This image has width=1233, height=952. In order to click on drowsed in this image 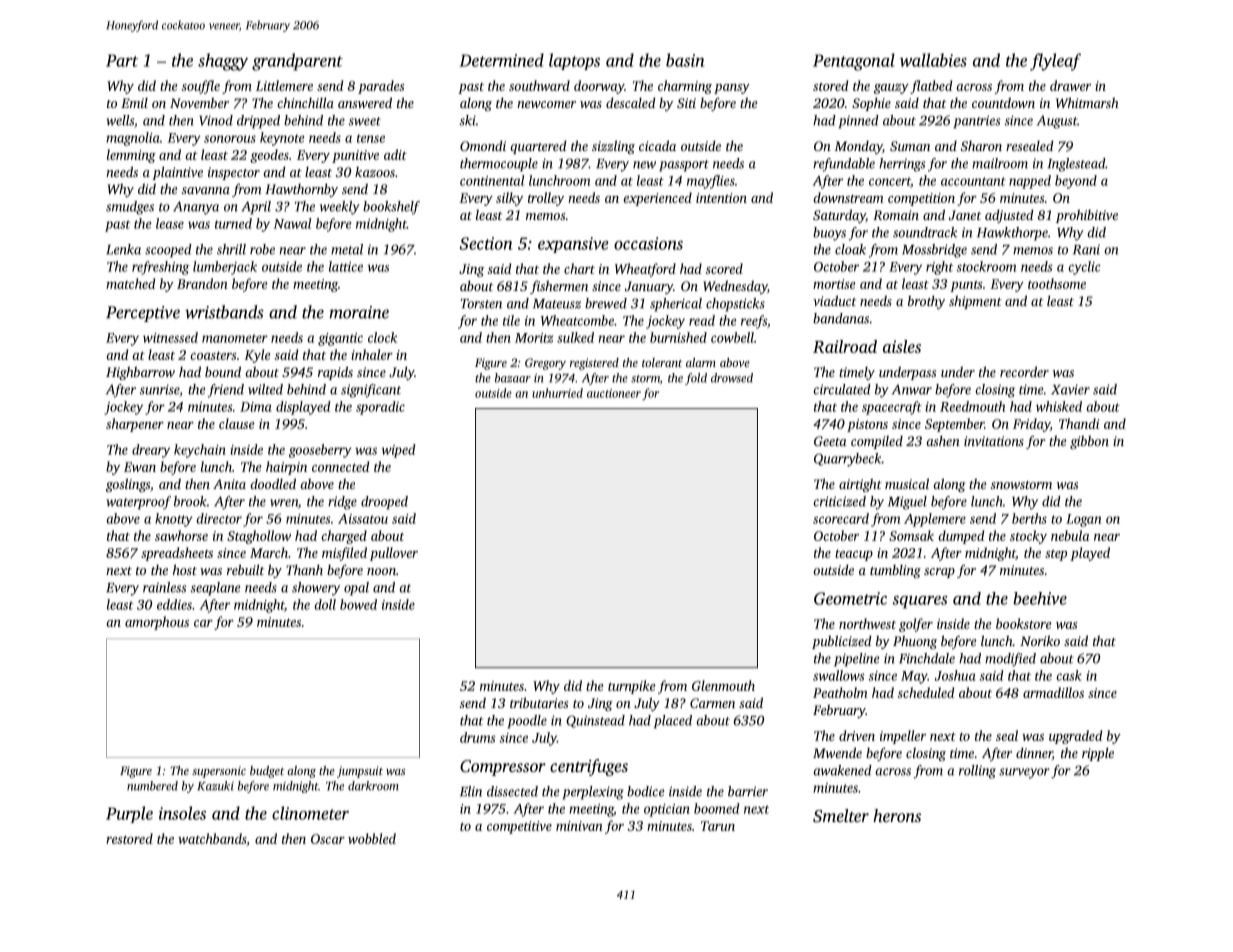, I will do `click(732, 378)`.
